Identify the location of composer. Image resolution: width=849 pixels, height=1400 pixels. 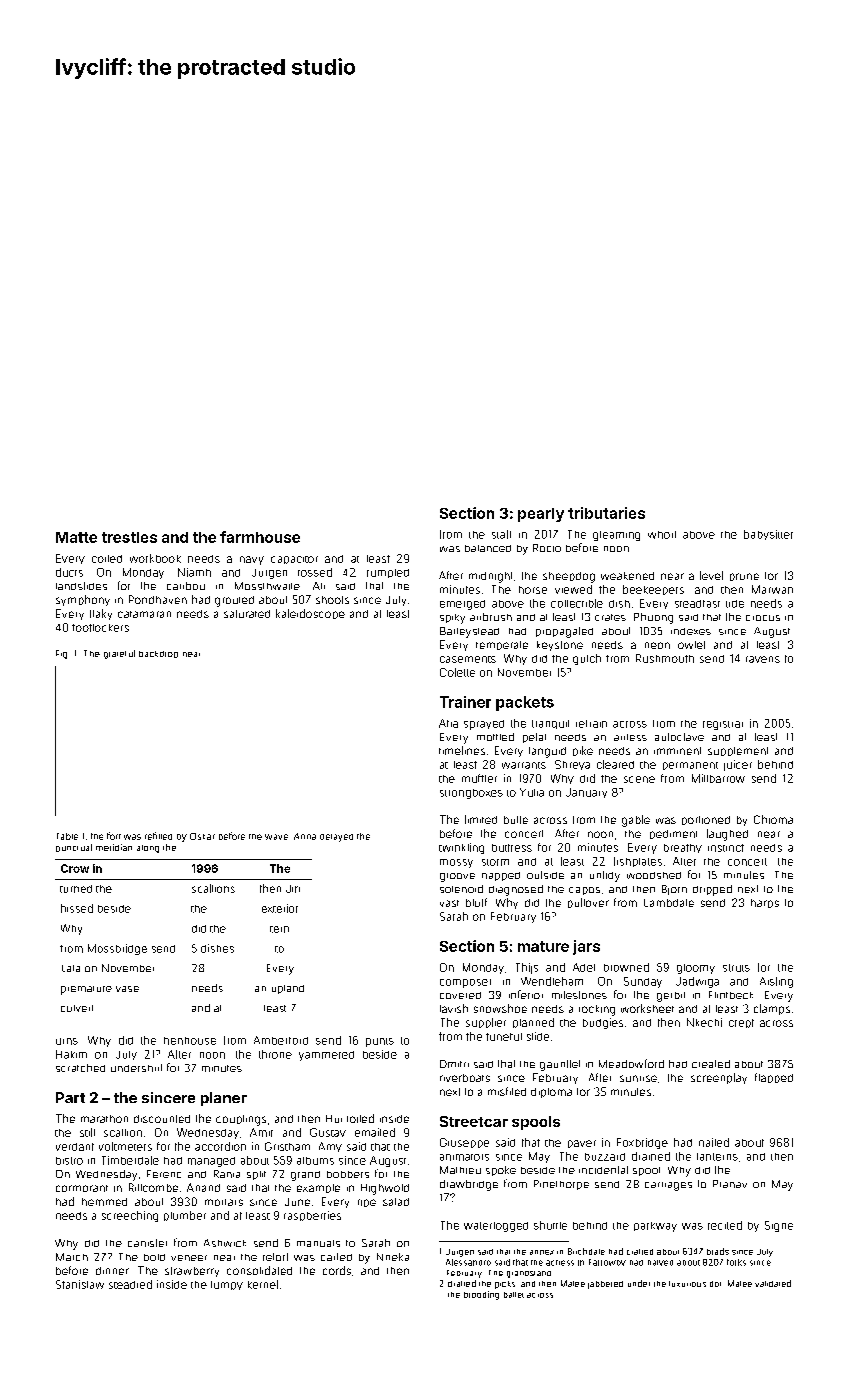
(465, 983).
